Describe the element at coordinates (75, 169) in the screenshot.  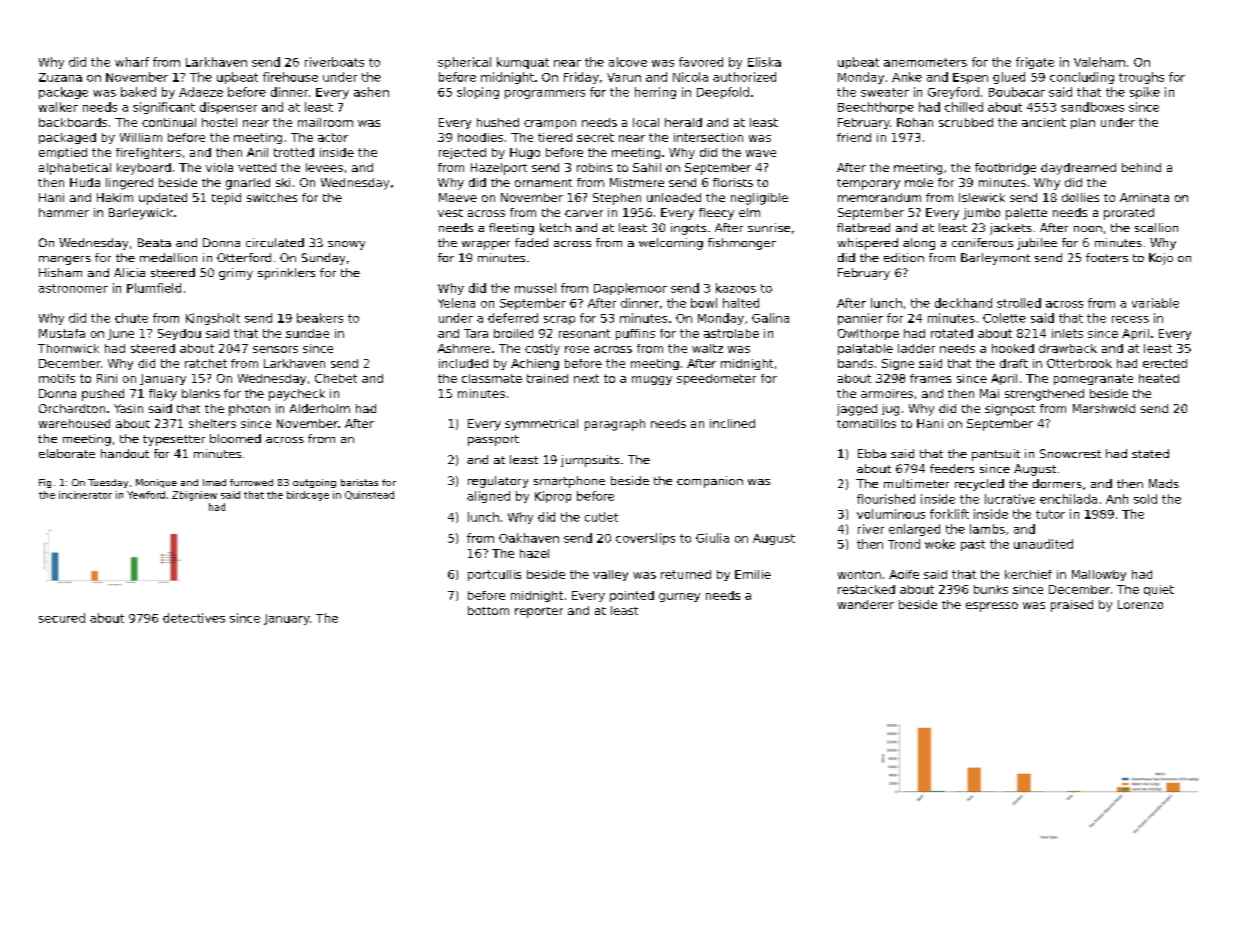
I see `alphabetical` at that location.
